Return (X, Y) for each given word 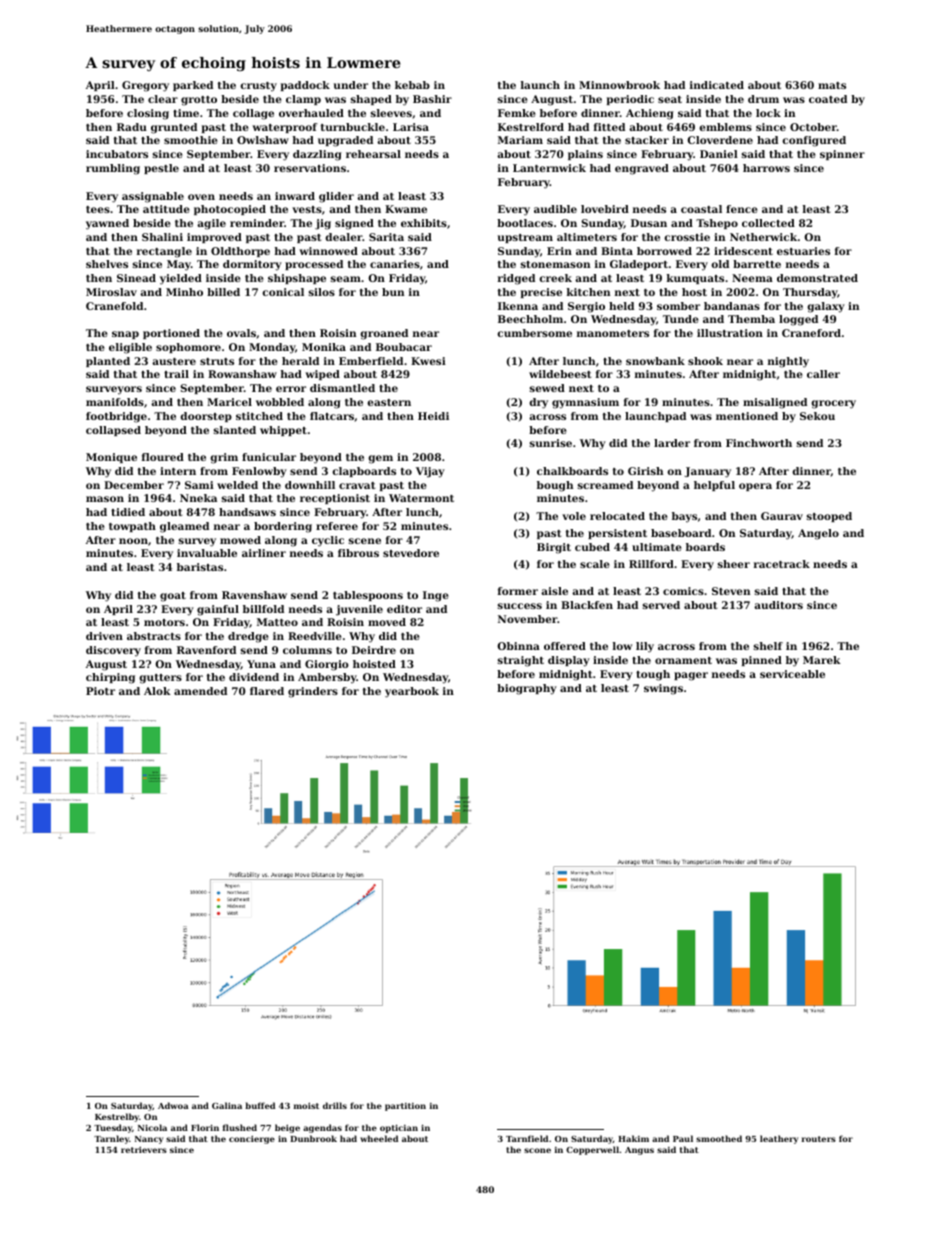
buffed (260, 1105)
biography (527, 689)
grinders (313, 692)
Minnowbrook (619, 85)
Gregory (145, 86)
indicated (717, 85)
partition (405, 1107)
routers (819, 1139)
